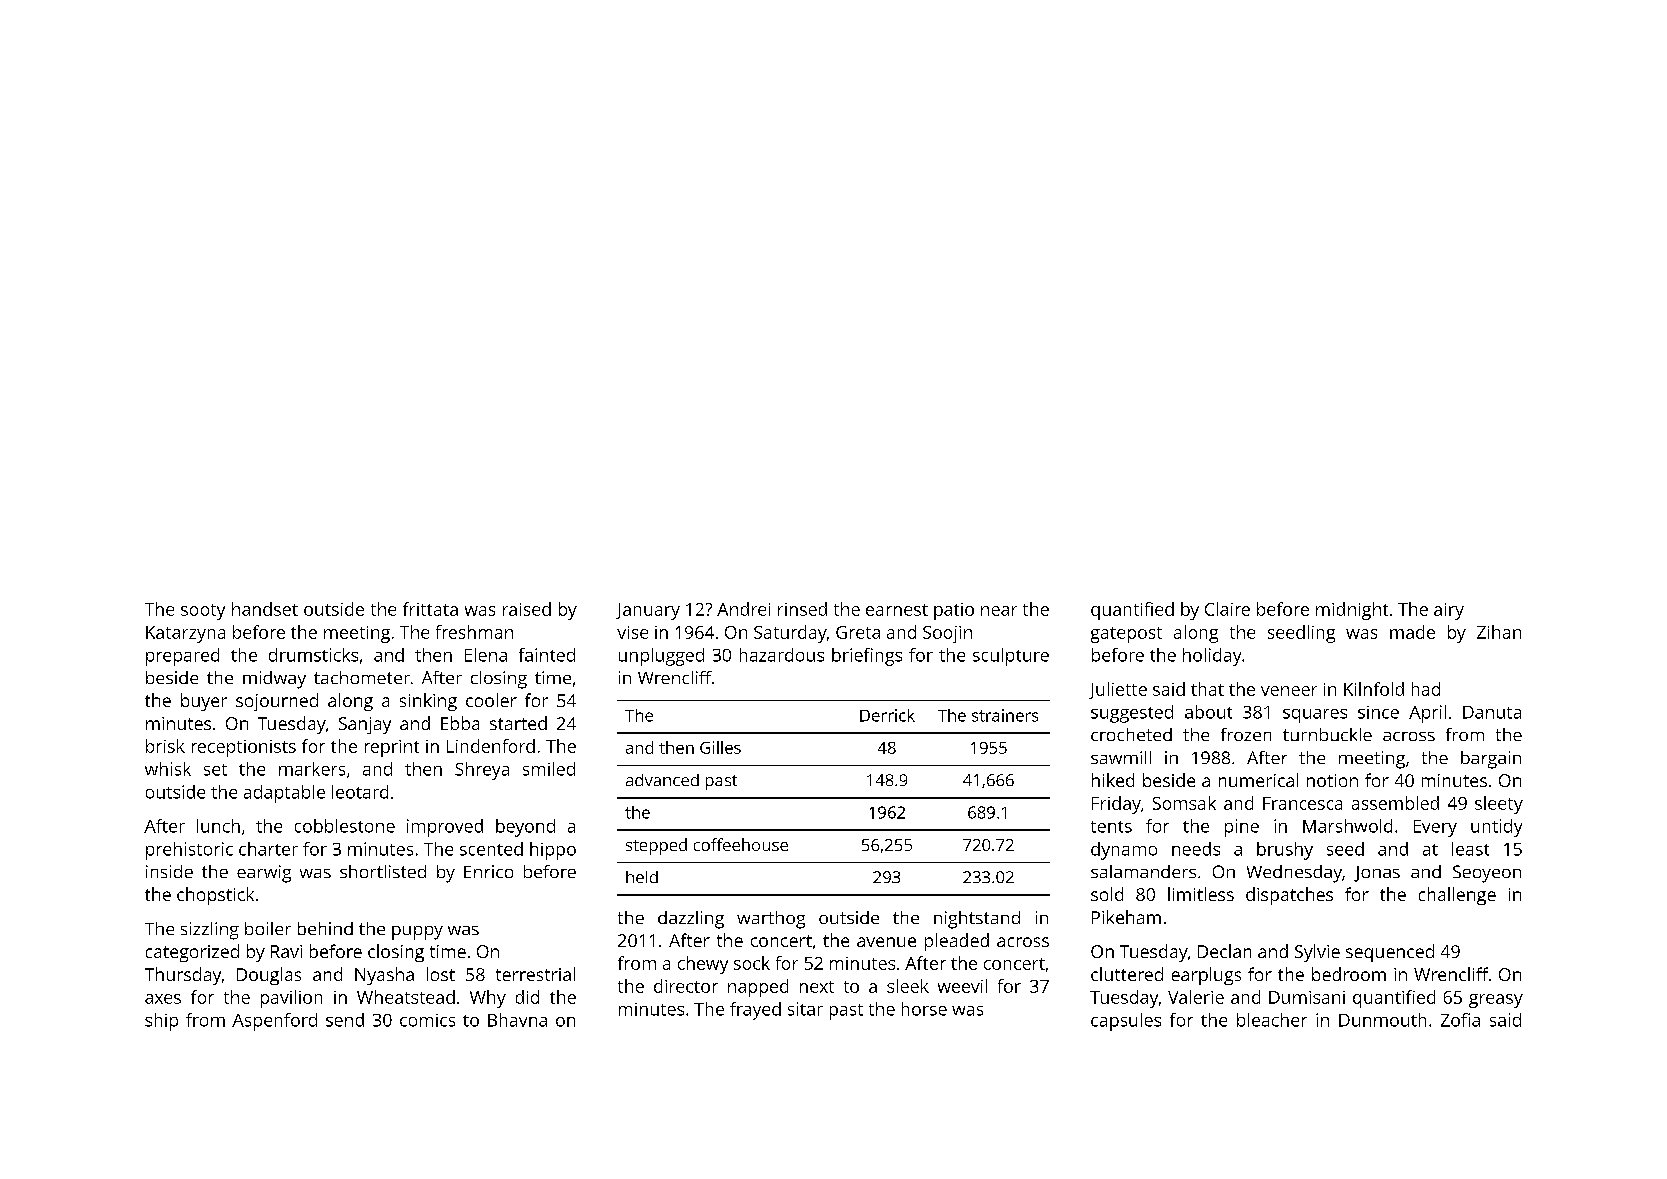 Image resolution: width=1667 pixels, height=1179 pixels. What do you see at coordinates (1005, 715) in the page?
I see `strainers` at bounding box center [1005, 715].
